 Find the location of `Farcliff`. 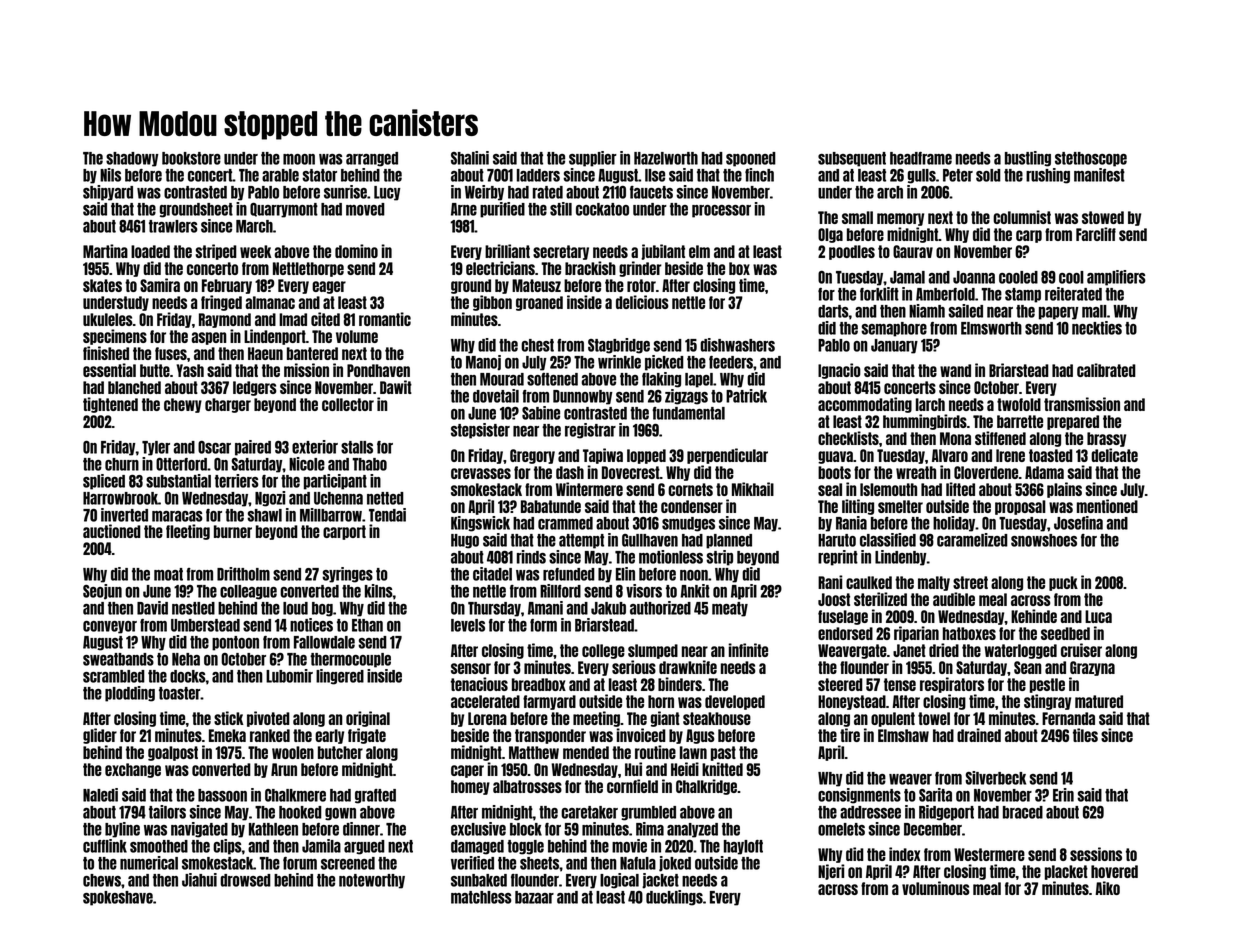

Farcliff is located at coordinates (1096, 234).
